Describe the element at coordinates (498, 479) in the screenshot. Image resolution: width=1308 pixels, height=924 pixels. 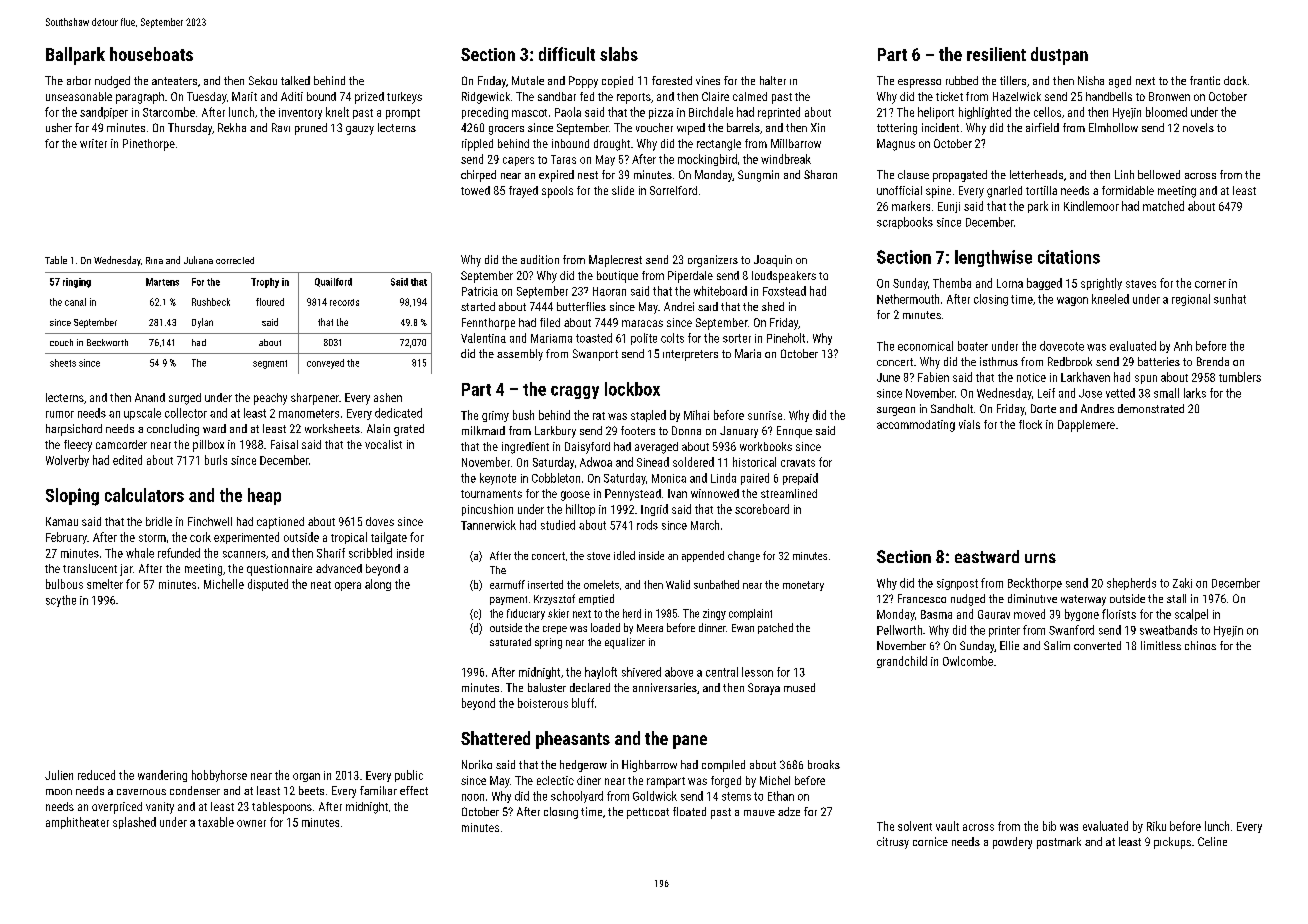
I see `keynote` at that location.
